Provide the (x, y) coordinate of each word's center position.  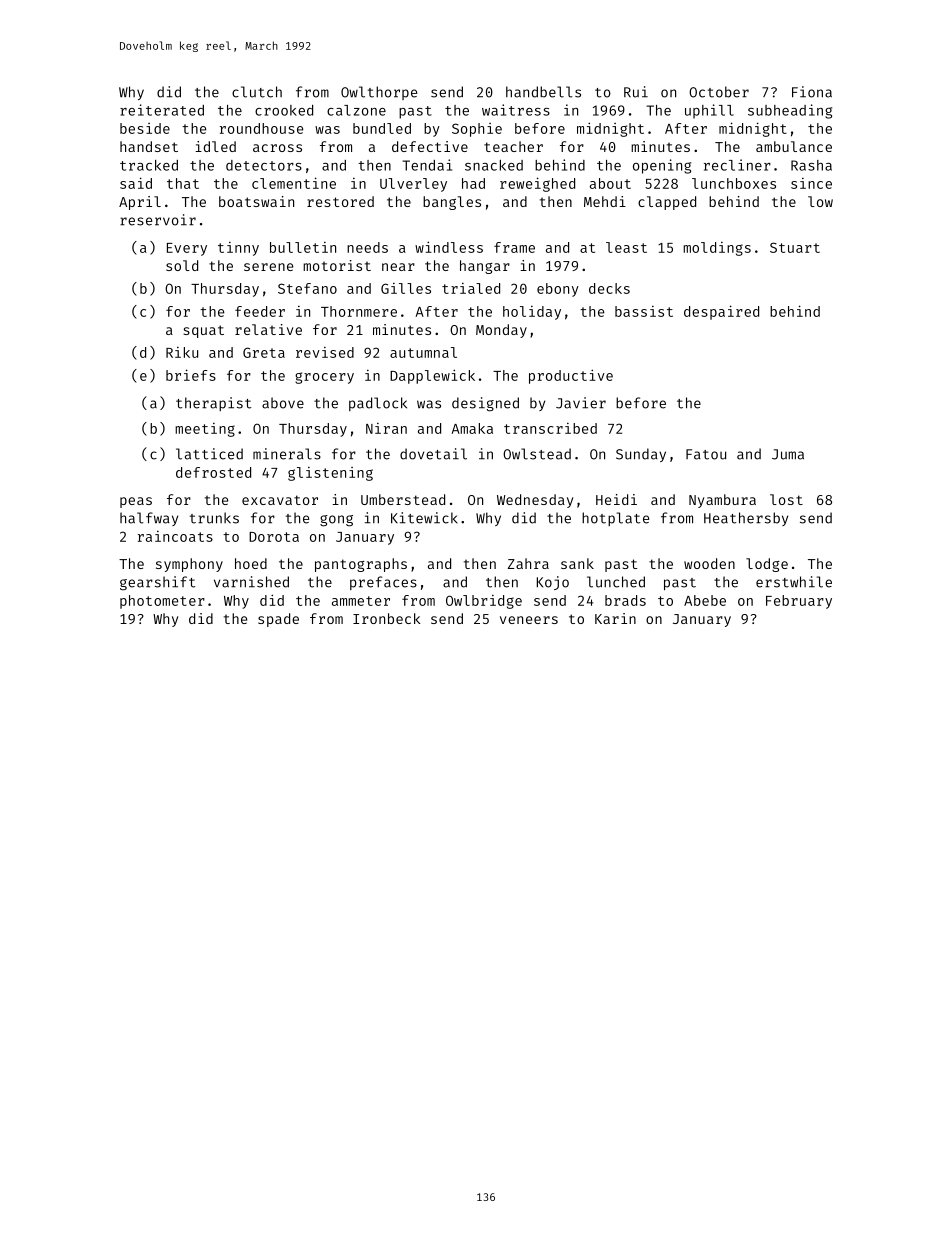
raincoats (175, 536)
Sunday (641, 455)
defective (430, 146)
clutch (257, 92)
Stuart (795, 247)
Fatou (706, 454)
